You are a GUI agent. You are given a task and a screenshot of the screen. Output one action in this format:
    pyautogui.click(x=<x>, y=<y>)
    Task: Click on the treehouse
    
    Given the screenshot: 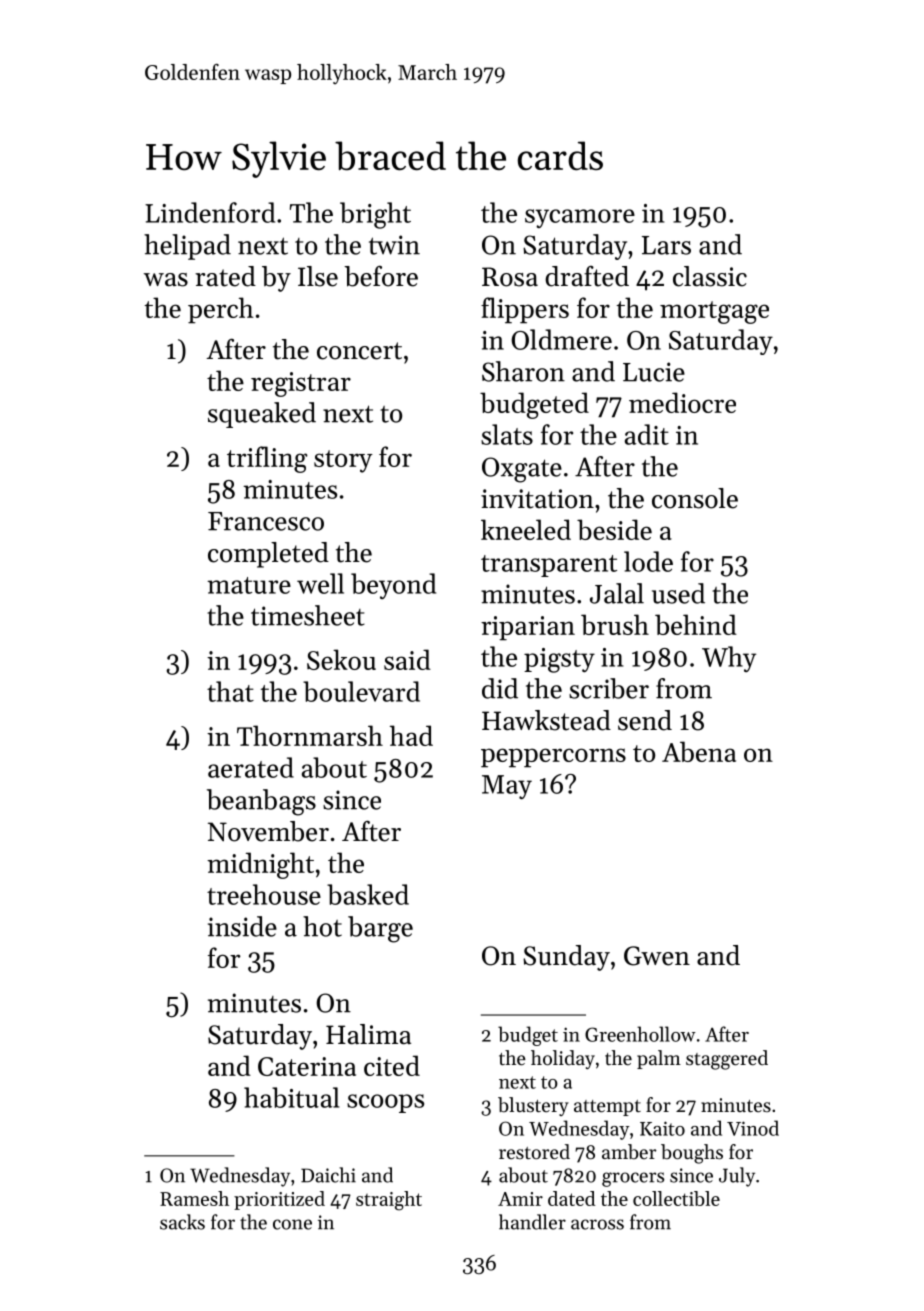 What is the action you would take?
    pyautogui.click(x=264, y=894)
